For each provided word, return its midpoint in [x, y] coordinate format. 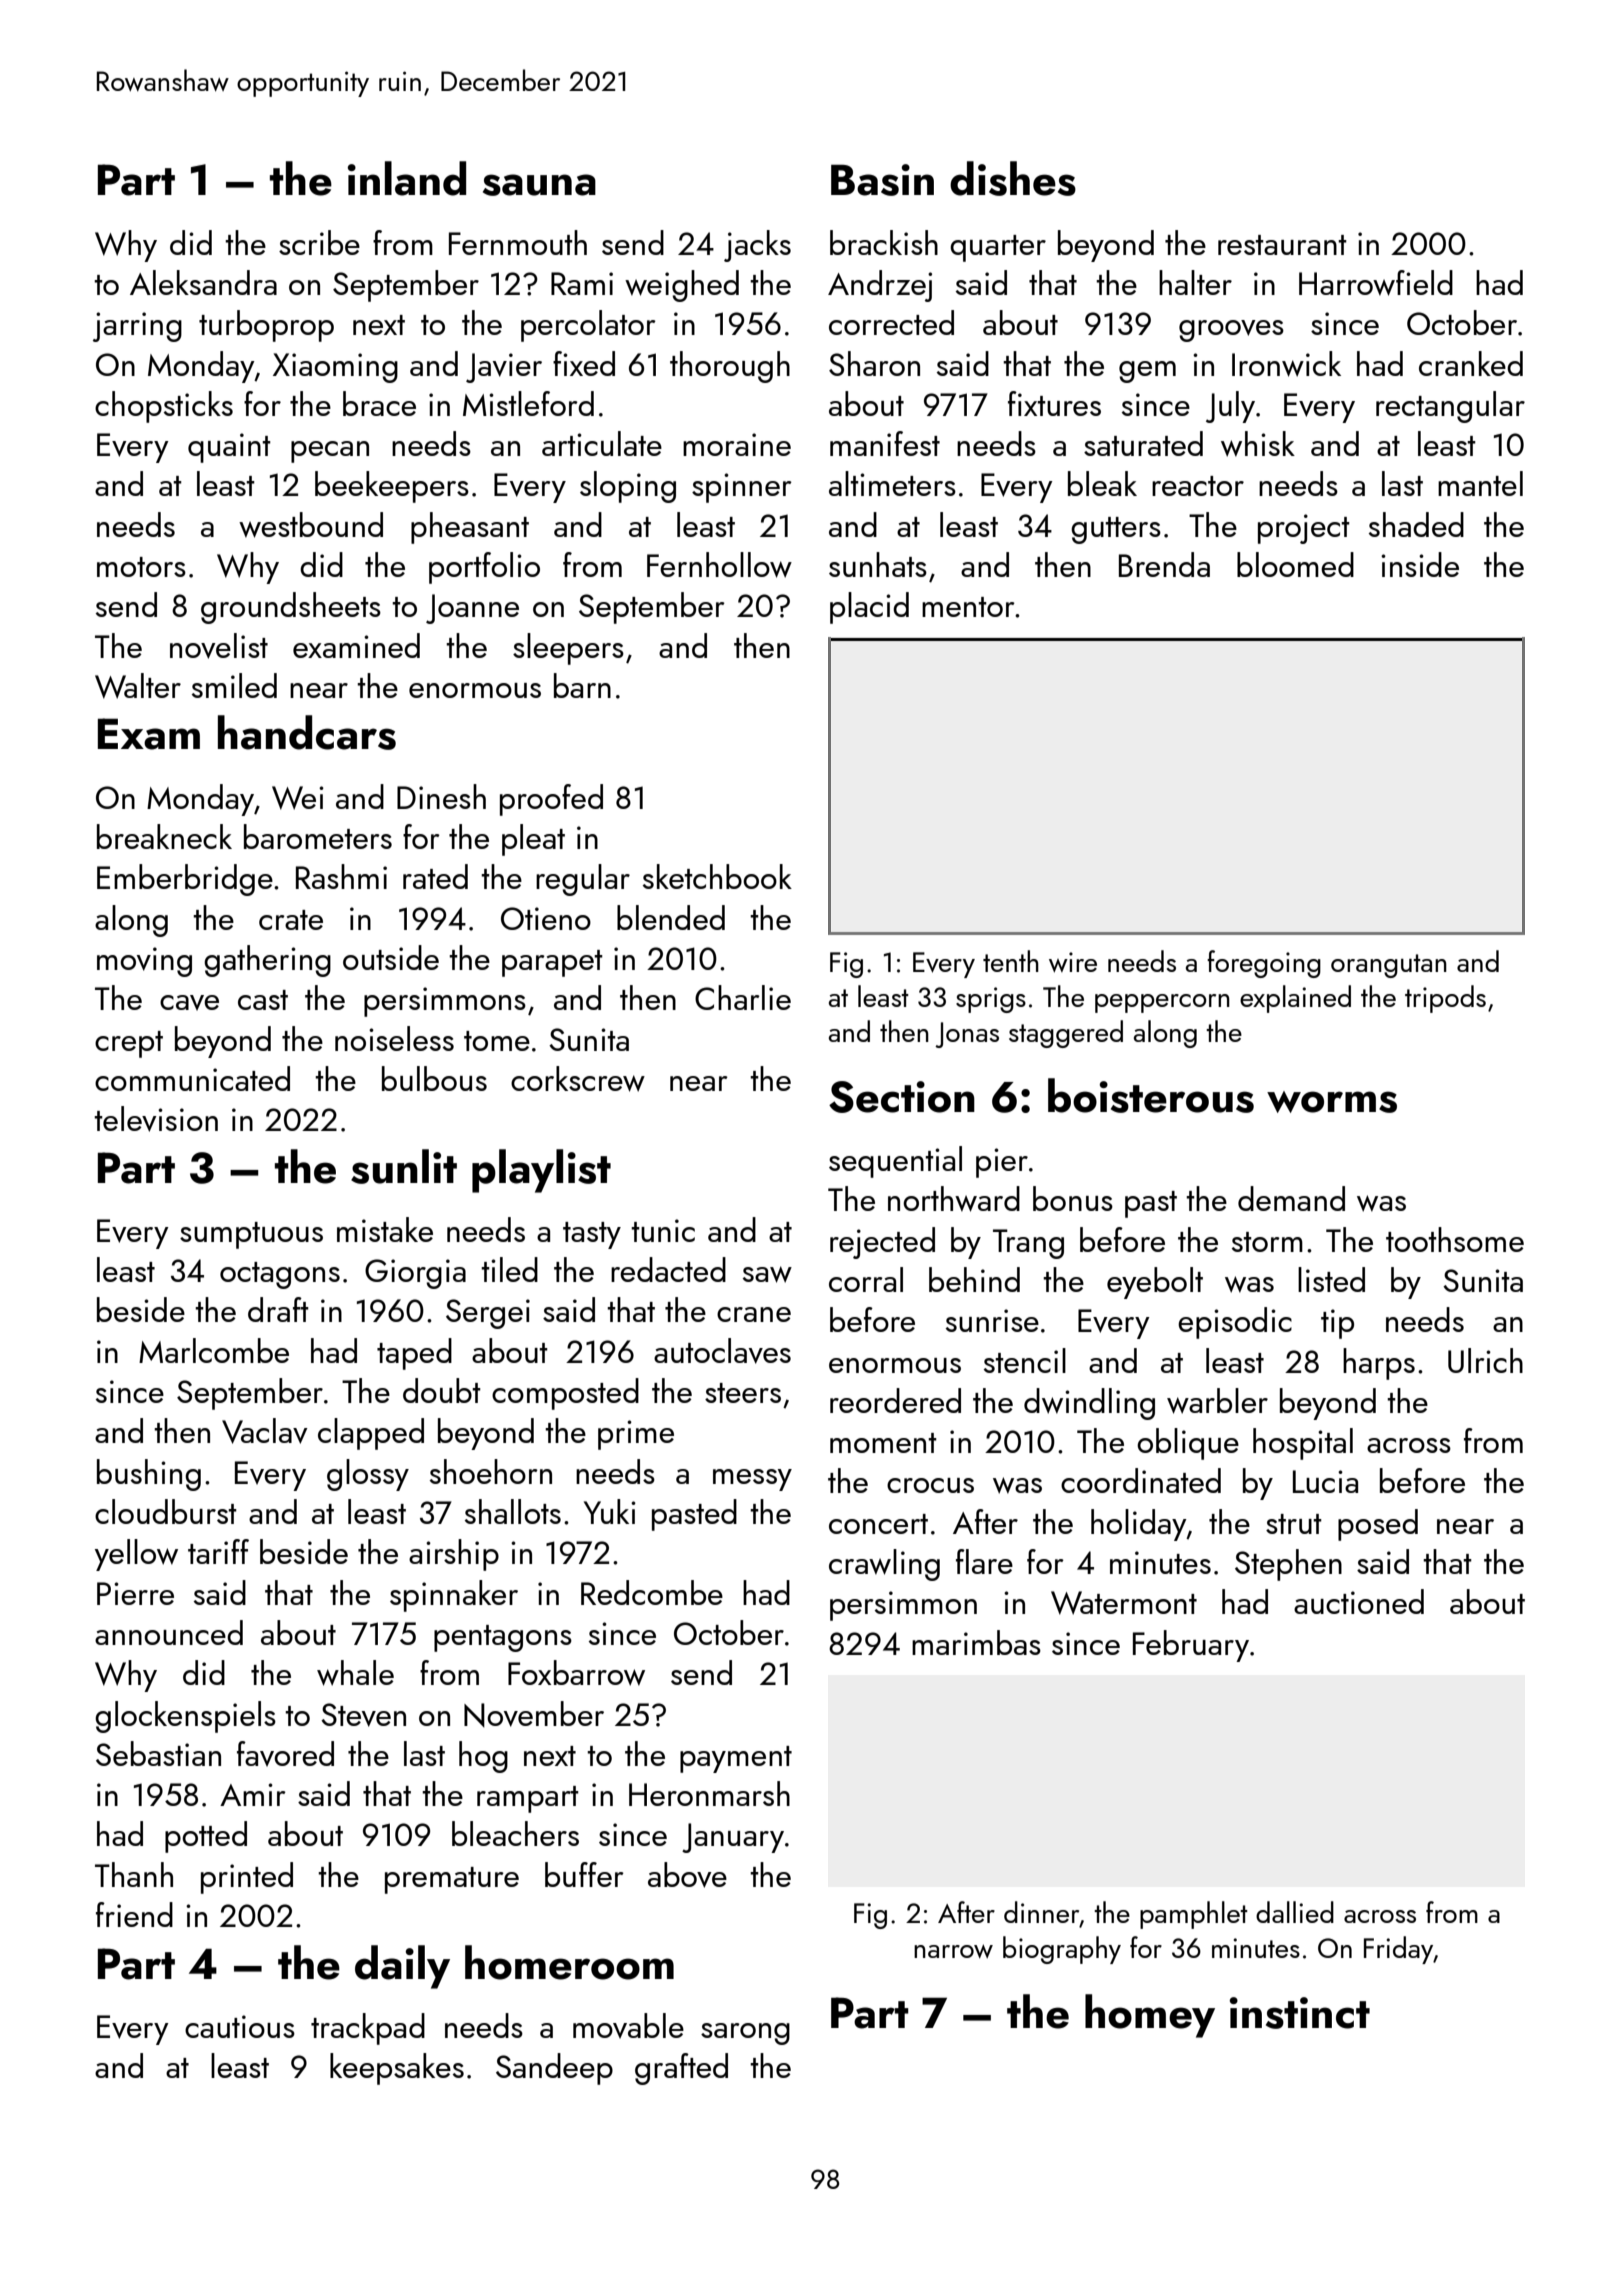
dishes [1013, 178]
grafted [681, 2069]
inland [407, 178]
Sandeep [554, 2069]
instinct [1300, 2013]
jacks [757, 246]
